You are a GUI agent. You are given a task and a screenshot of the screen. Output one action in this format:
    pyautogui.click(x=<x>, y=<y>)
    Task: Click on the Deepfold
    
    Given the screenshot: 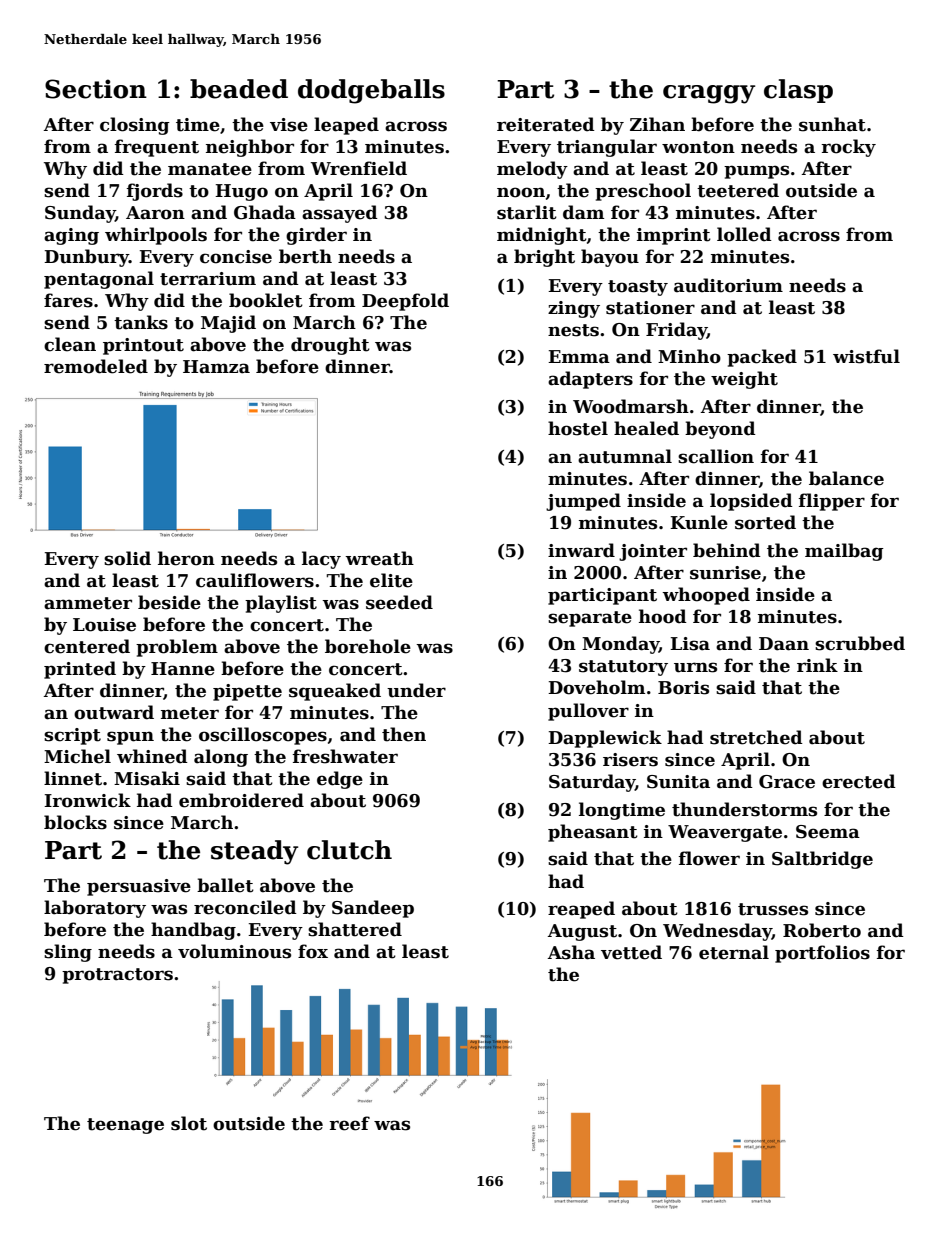 What is the action you would take?
    pyautogui.click(x=405, y=302)
